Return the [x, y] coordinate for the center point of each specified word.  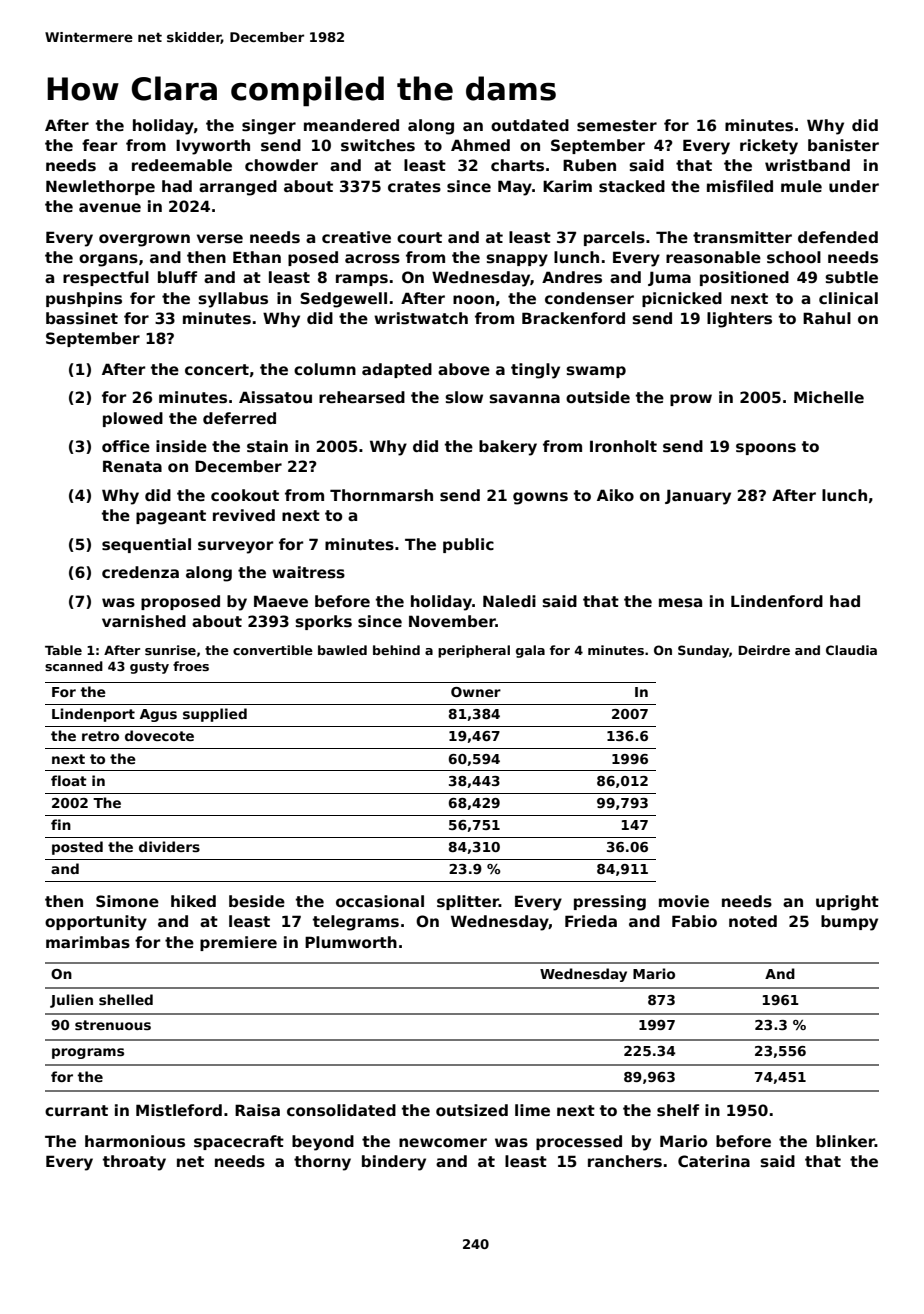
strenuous [113, 1025]
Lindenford [777, 601]
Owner [476, 692]
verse [220, 239]
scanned [74, 666]
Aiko [615, 495]
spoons [766, 449]
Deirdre [764, 650]
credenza [140, 572]
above [464, 369]
